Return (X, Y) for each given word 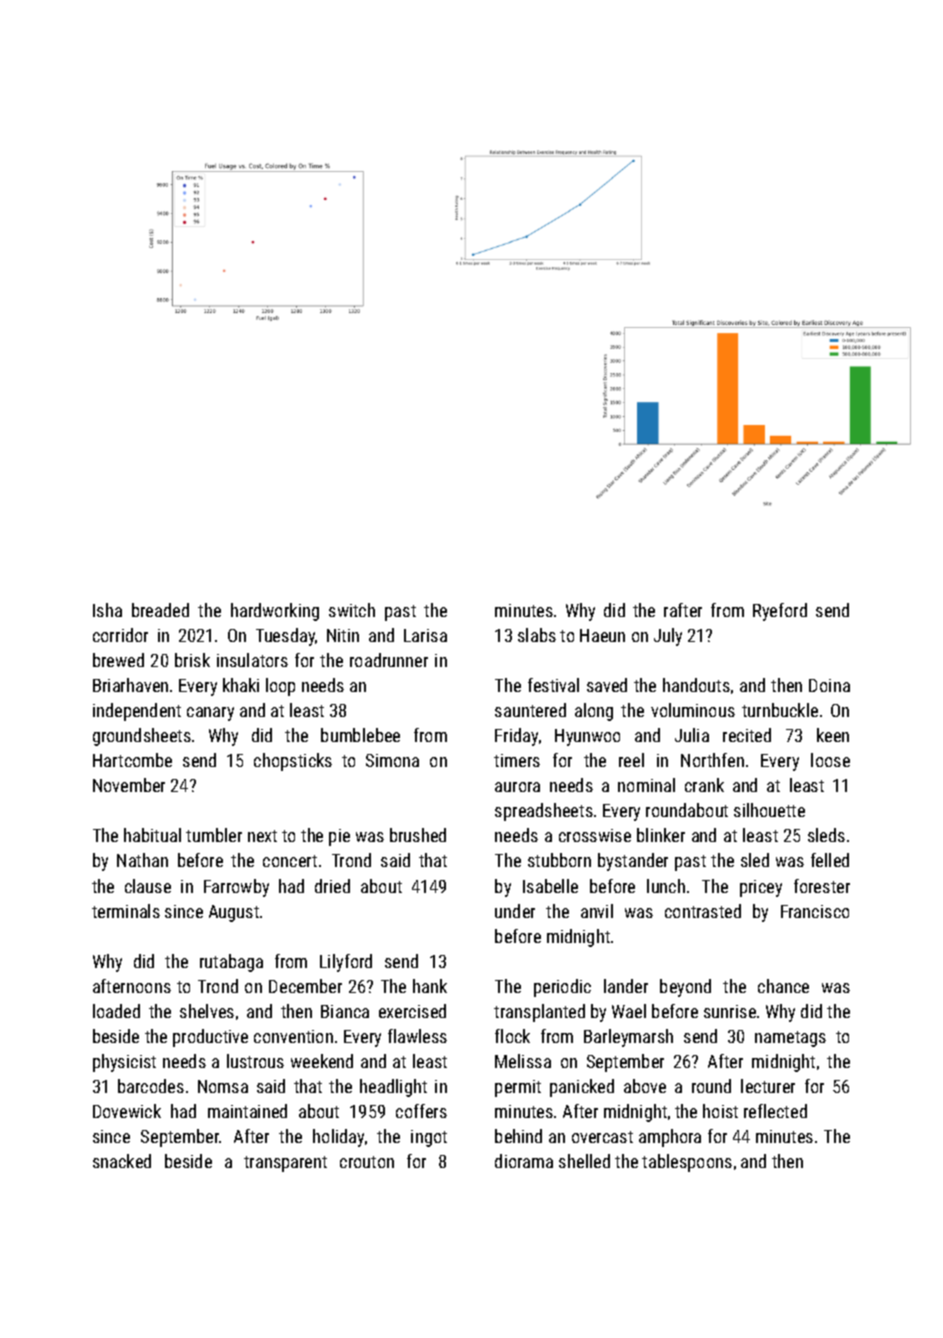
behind (518, 1136)
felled (830, 860)
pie (339, 837)
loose (830, 760)
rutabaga (231, 963)
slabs (537, 635)
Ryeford (780, 612)
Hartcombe (132, 760)
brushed (418, 835)
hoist (720, 1111)
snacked (122, 1161)
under (515, 911)
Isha (107, 610)
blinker (661, 835)
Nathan (142, 860)
